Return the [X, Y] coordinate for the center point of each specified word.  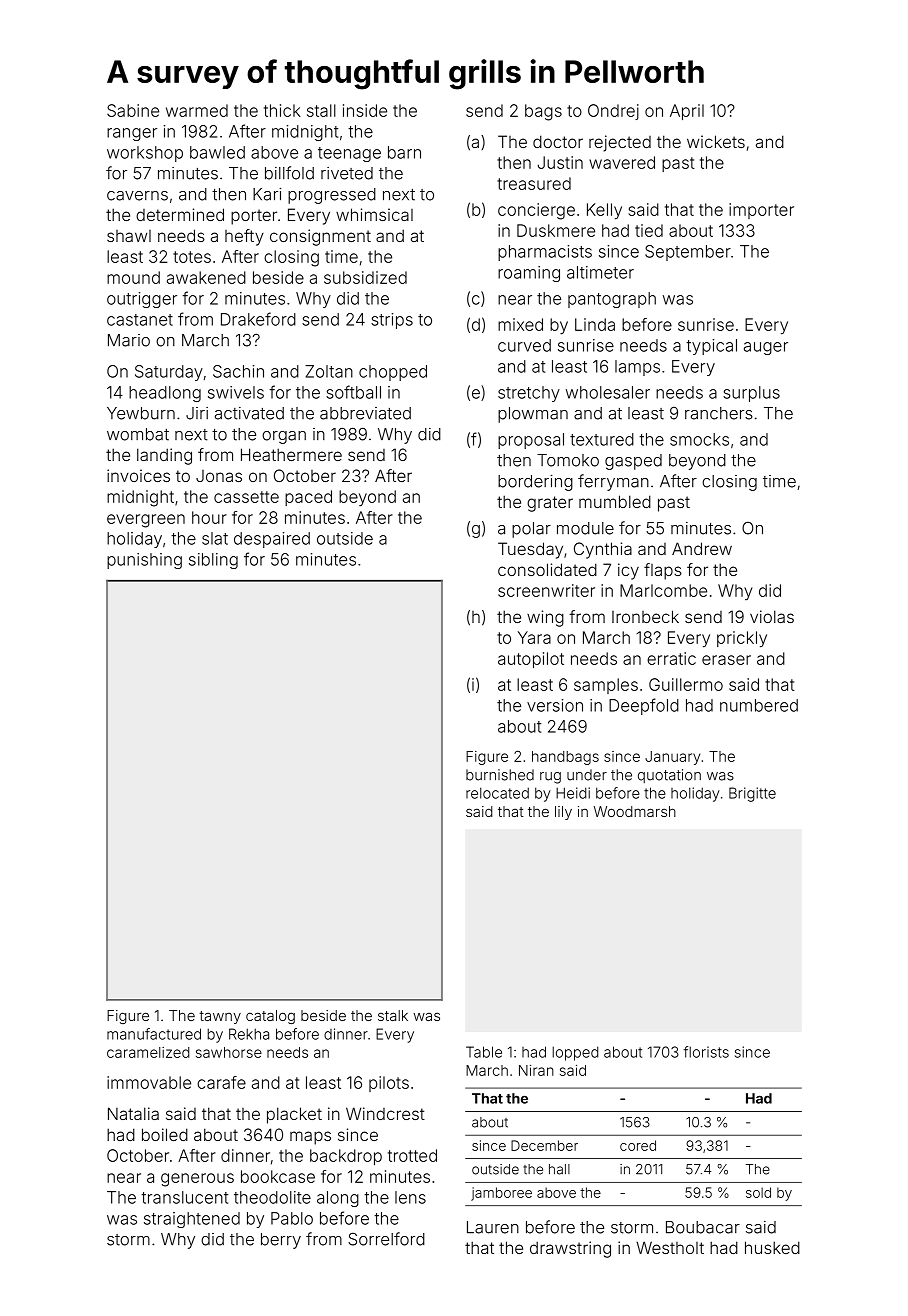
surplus [751, 394]
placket [294, 1115]
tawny [220, 1017]
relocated [497, 793]
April [687, 112]
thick [282, 110]
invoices [138, 475]
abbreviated [365, 413]
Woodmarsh [635, 811]
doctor [558, 141]
